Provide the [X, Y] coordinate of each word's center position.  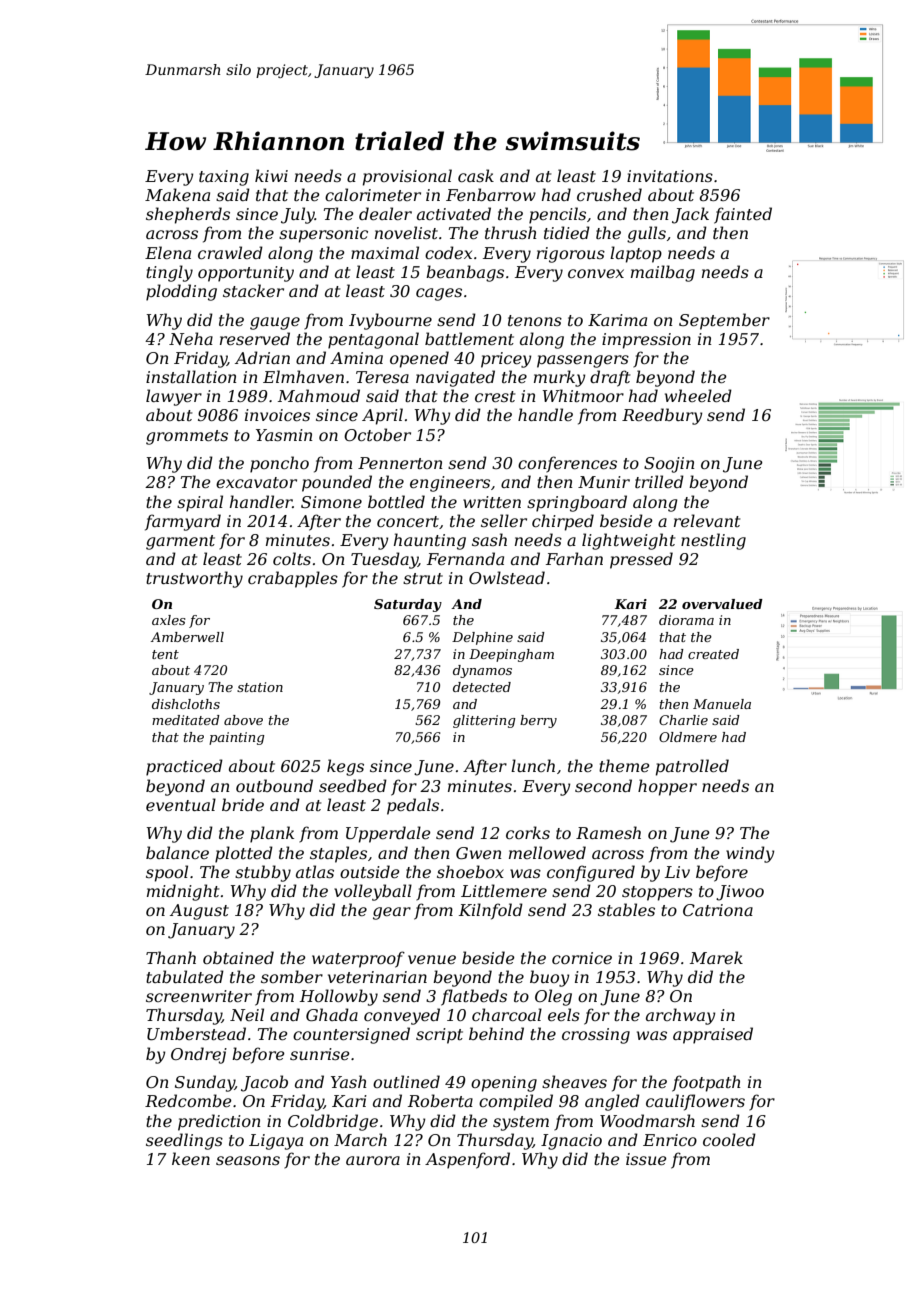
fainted [743, 215]
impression [646, 341]
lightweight [628, 541]
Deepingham [511, 655]
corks [528, 832]
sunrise [320, 1054]
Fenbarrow [491, 194]
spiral [200, 503]
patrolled [692, 767]
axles [168, 620]
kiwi [271, 175]
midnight [183, 892]
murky [560, 378]
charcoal [507, 1014]
